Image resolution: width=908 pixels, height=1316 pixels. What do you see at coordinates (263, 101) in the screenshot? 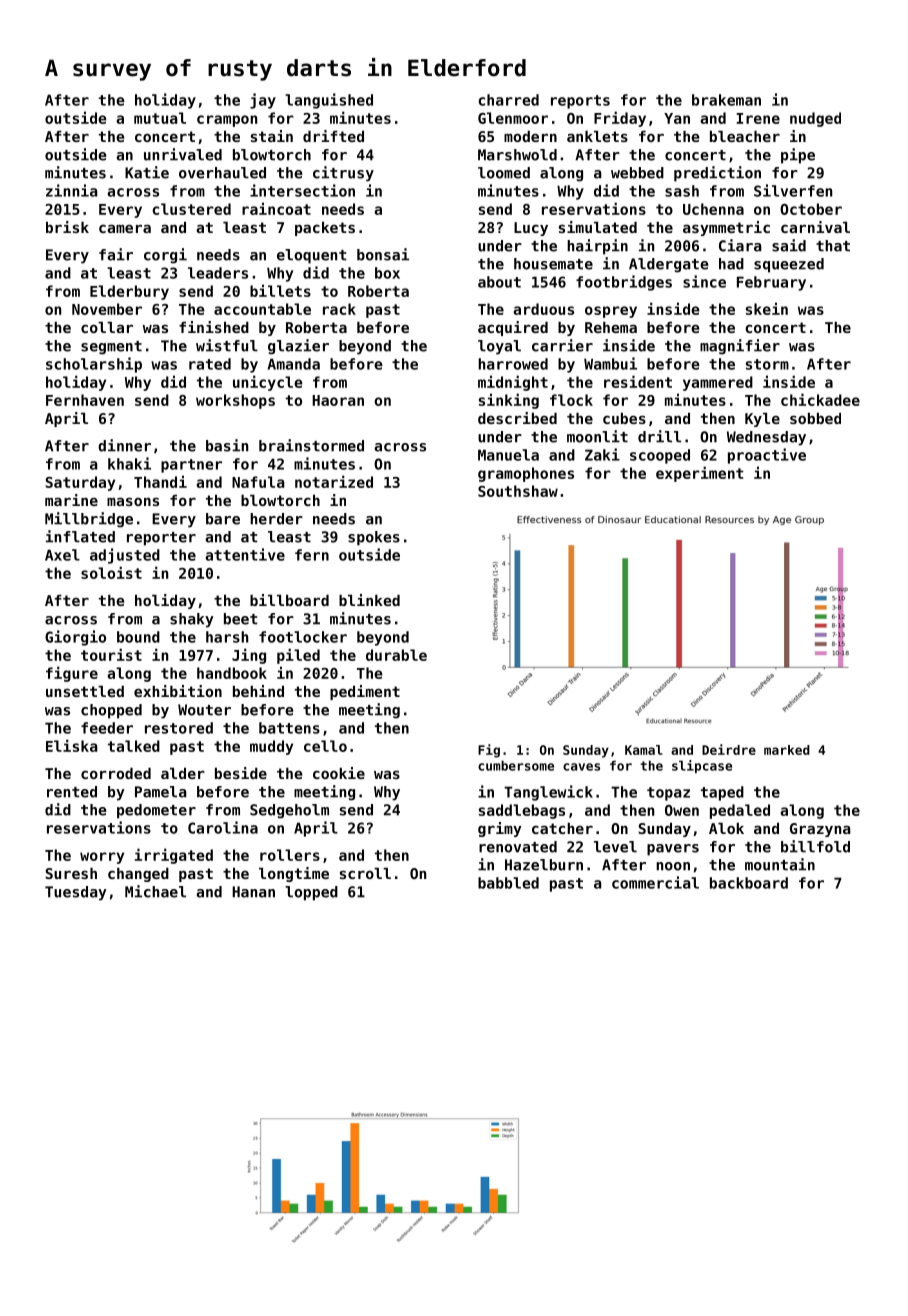
I see `jay` at bounding box center [263, 101].
